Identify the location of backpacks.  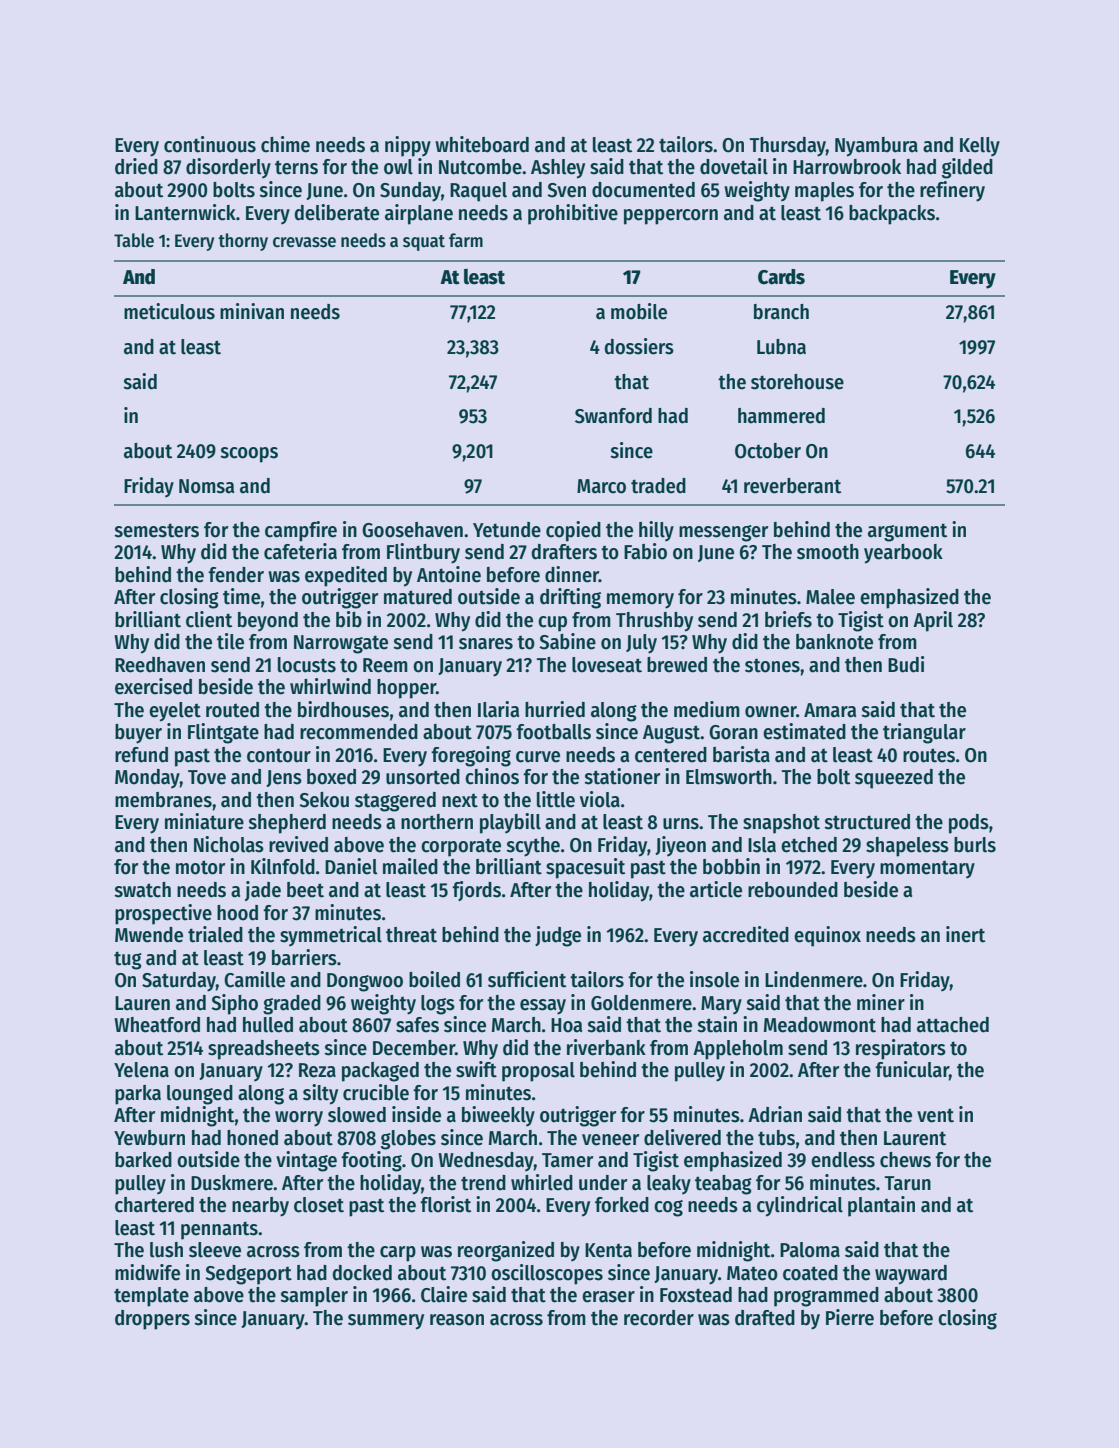
(892, 215).
